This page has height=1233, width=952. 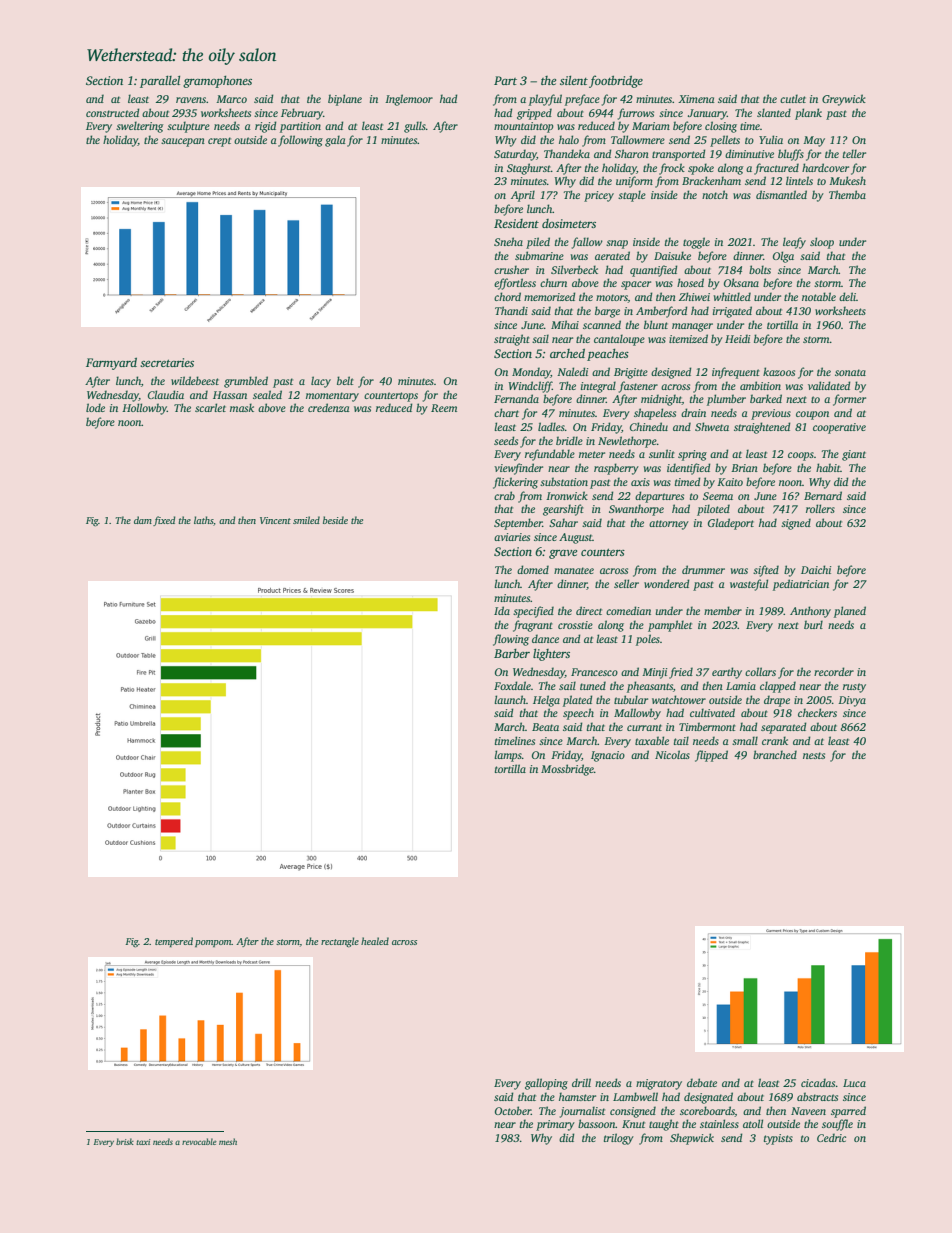 I want to click on kazoos, so click(x=779, y=371).
